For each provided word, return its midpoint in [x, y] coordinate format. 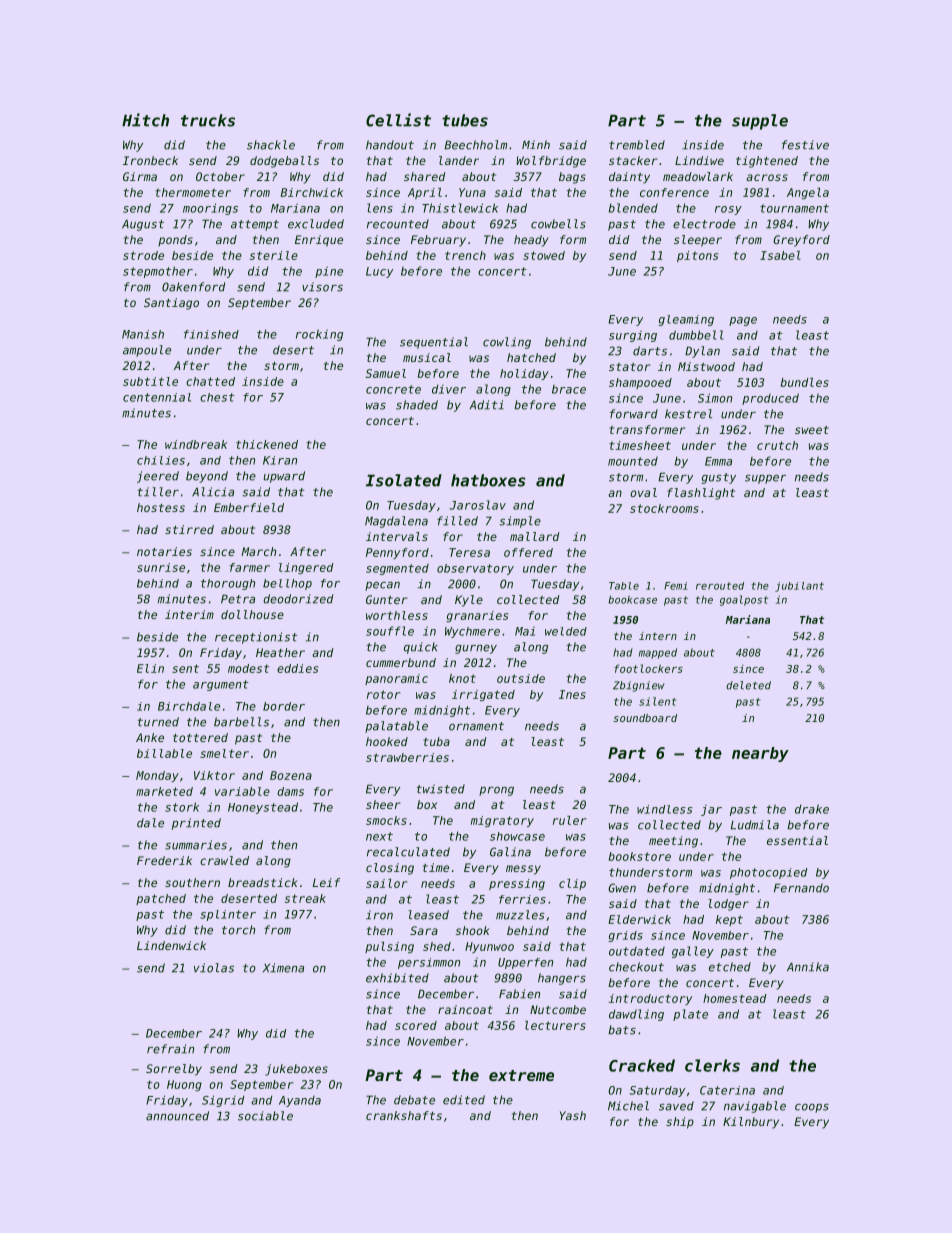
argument [221, 685]
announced [177, 1116]
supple [760, 122]
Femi [675, 586]
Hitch [145, 120]
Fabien [519, 994]
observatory [475, 569]
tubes [465, 120]
